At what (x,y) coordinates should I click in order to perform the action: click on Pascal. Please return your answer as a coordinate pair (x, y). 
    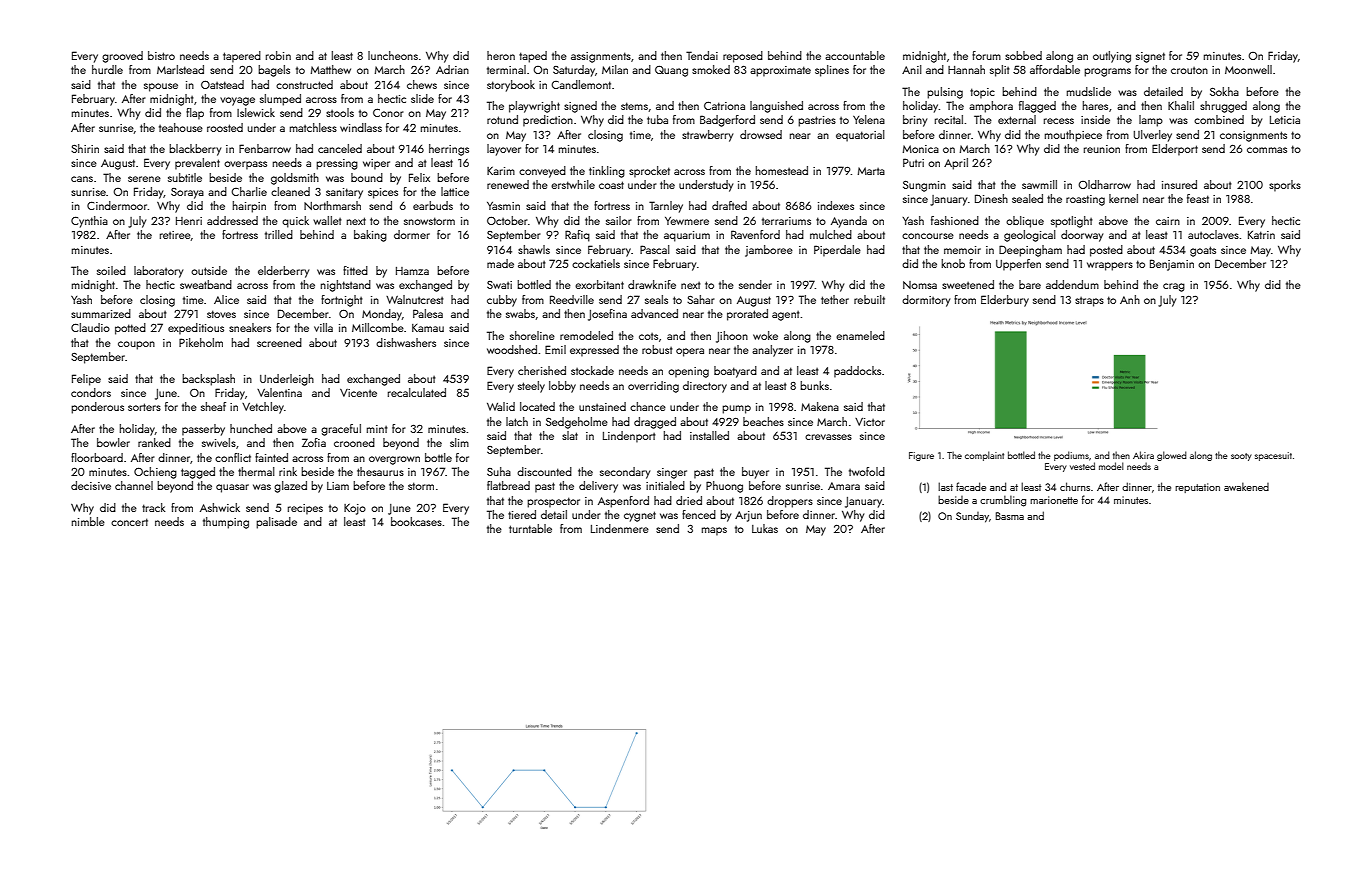
    Looking at the image, I should click on (655, 249).
